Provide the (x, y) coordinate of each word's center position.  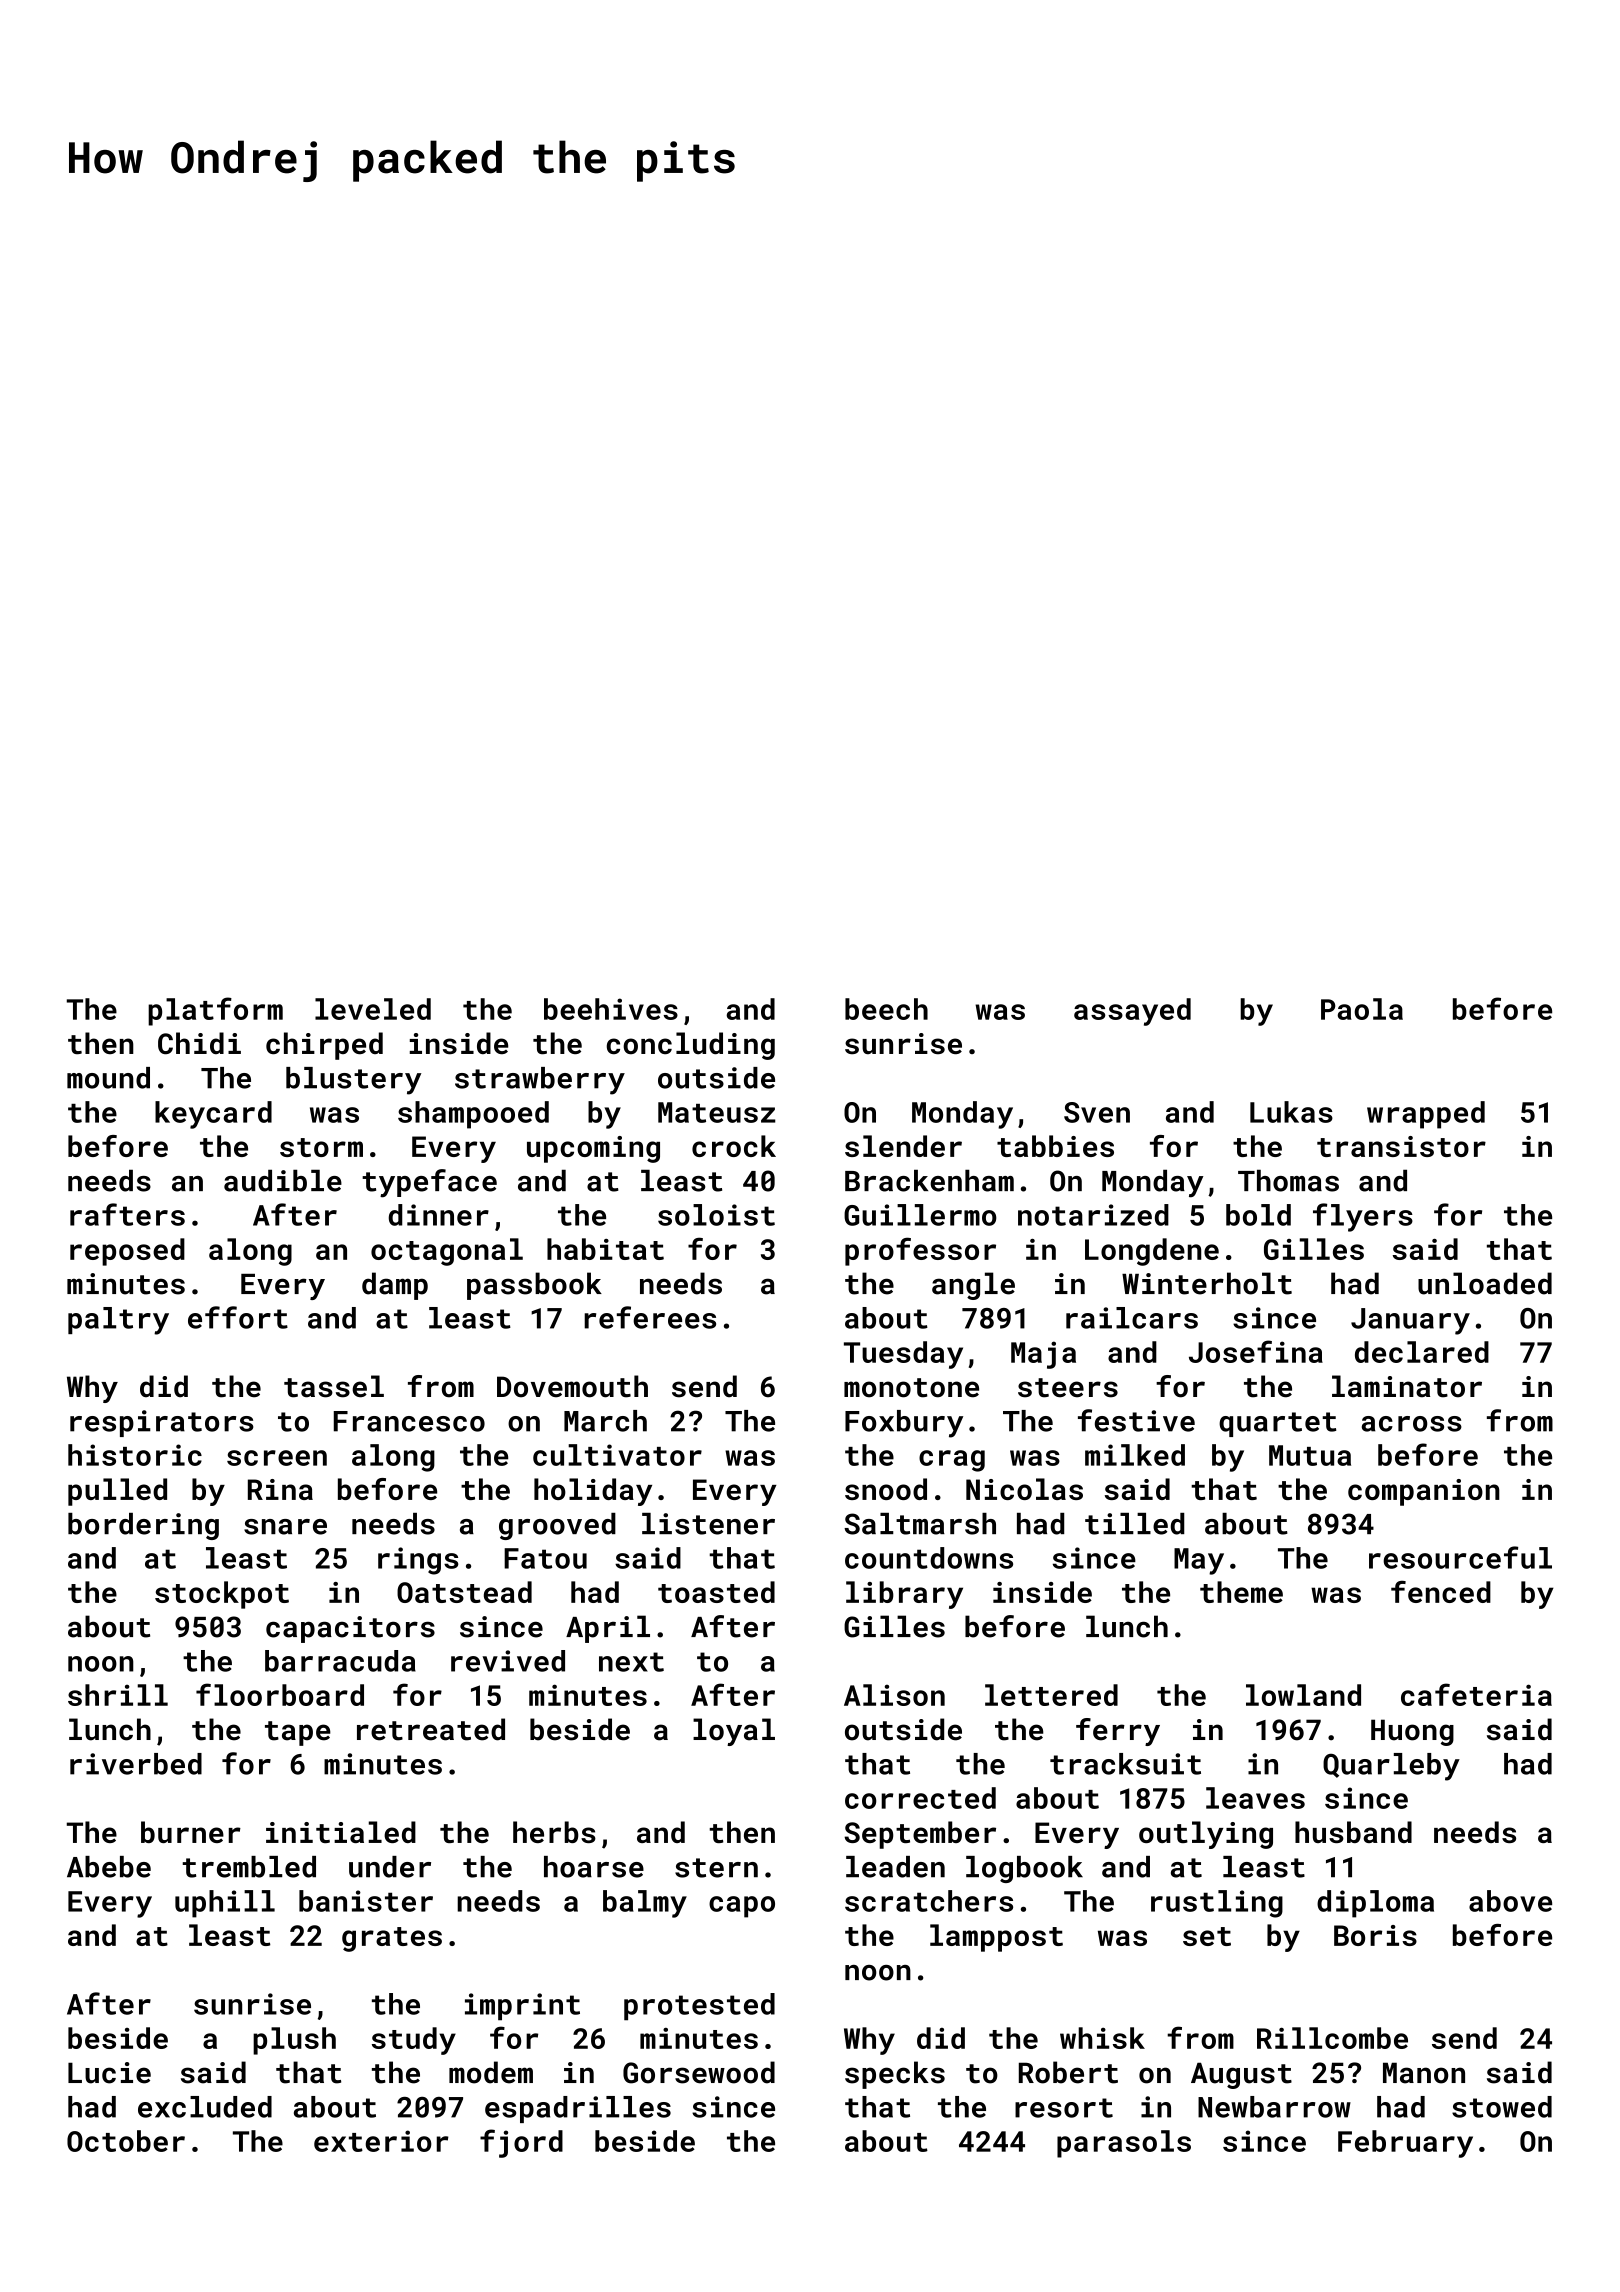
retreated (431, 1729)
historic (135, 1455)
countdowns (929, 1558)
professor (920, 1251)
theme (1241, 1592)
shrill (118, 1695)
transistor (1401, 1146)
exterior (381, 2141)
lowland (1303, 1695)
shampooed (473, 1115)
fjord (521, 2143)
